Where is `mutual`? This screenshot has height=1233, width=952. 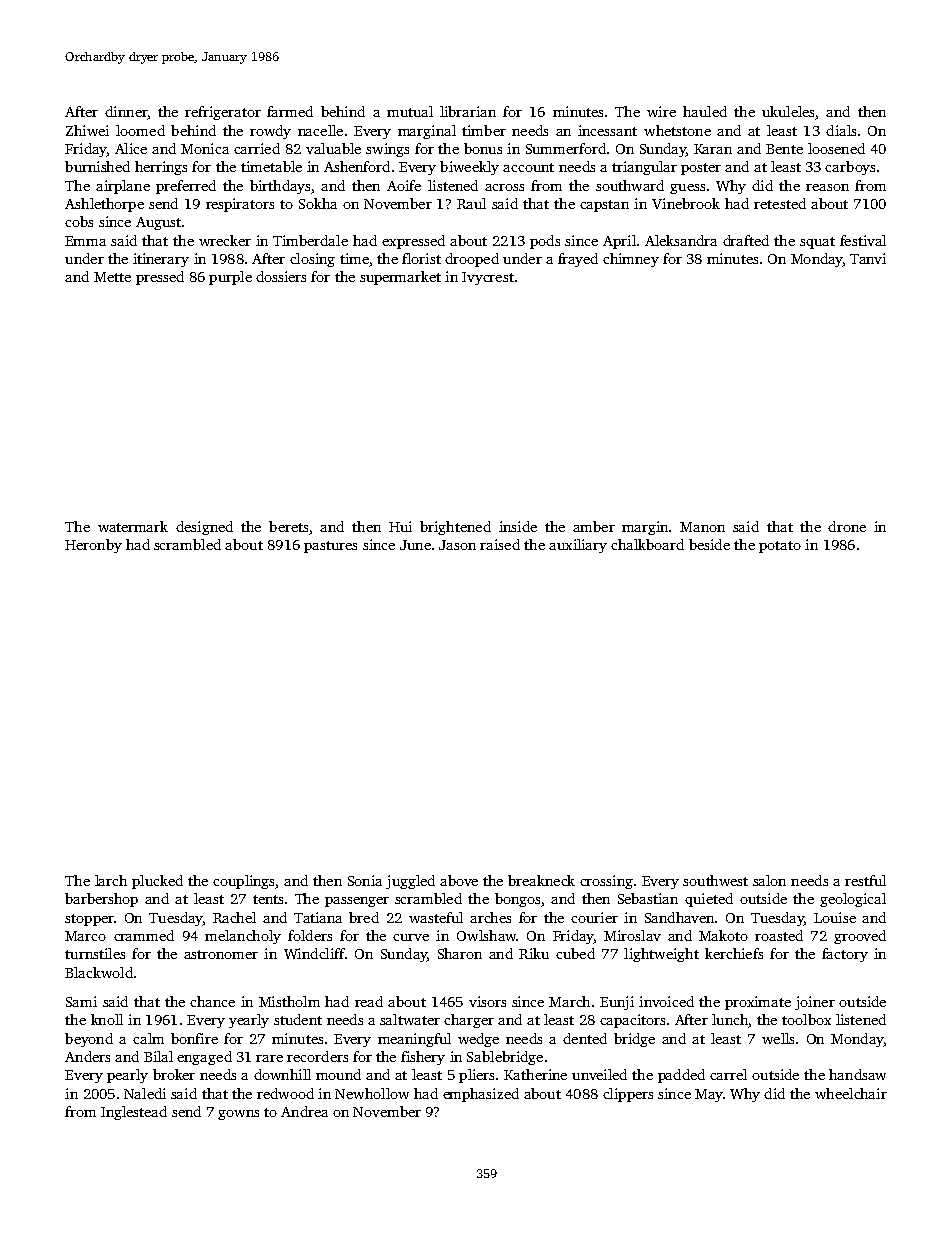
mutual is located at coordinates (410, 111).
